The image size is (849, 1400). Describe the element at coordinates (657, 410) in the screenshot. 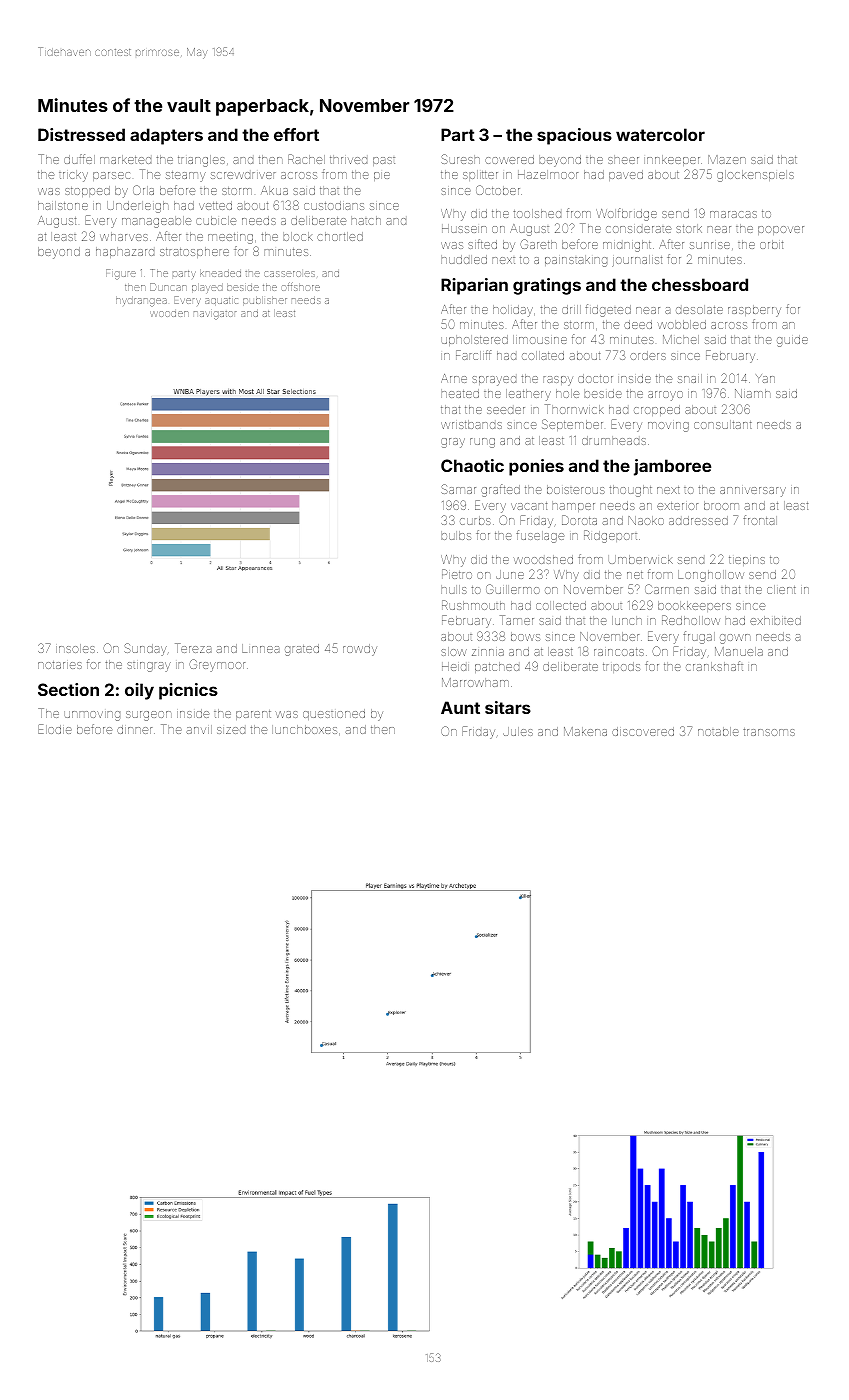

I see `cropped` at that location.
